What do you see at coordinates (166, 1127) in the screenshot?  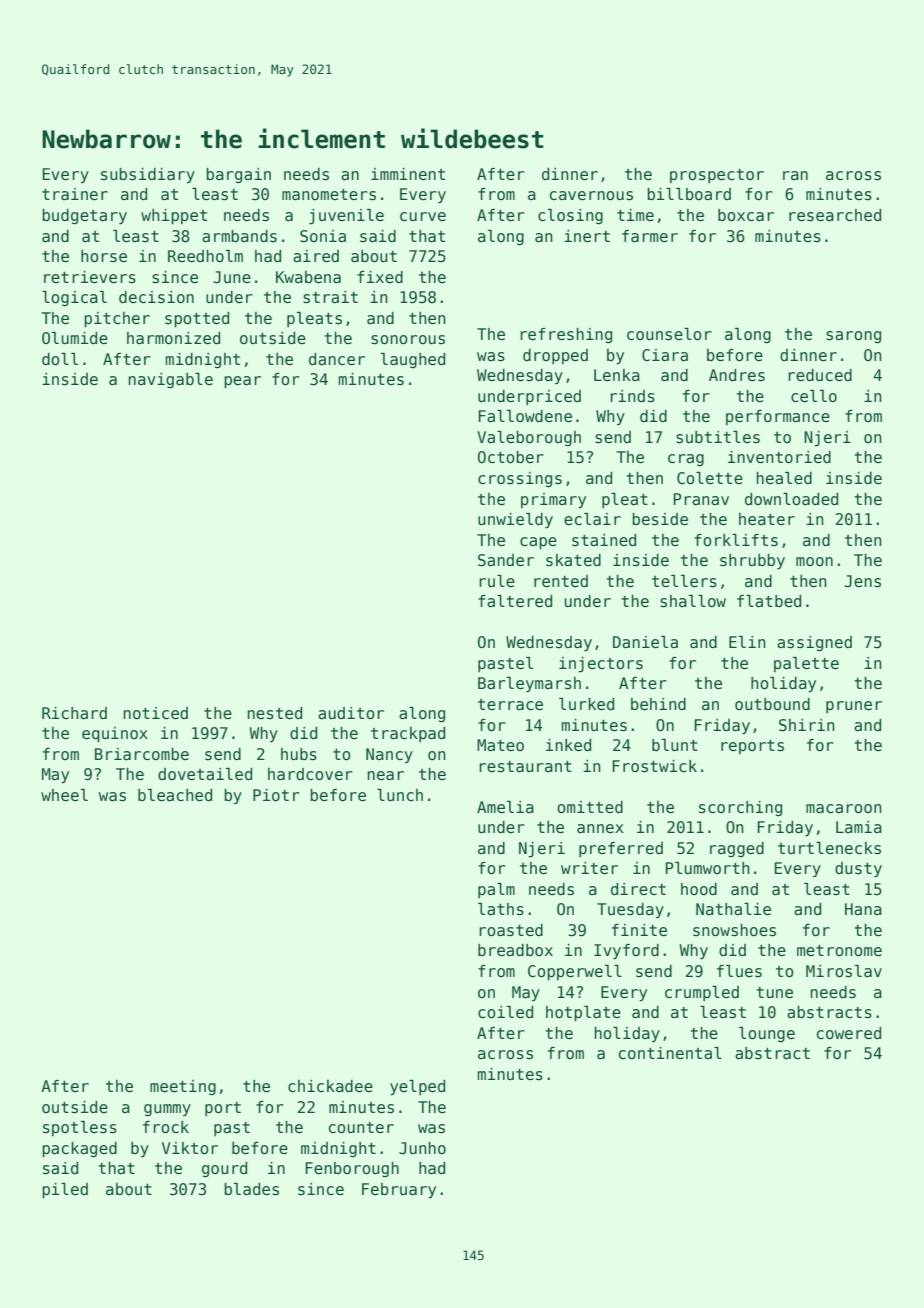 I see `frock` at bounding box center [166, 1127].
